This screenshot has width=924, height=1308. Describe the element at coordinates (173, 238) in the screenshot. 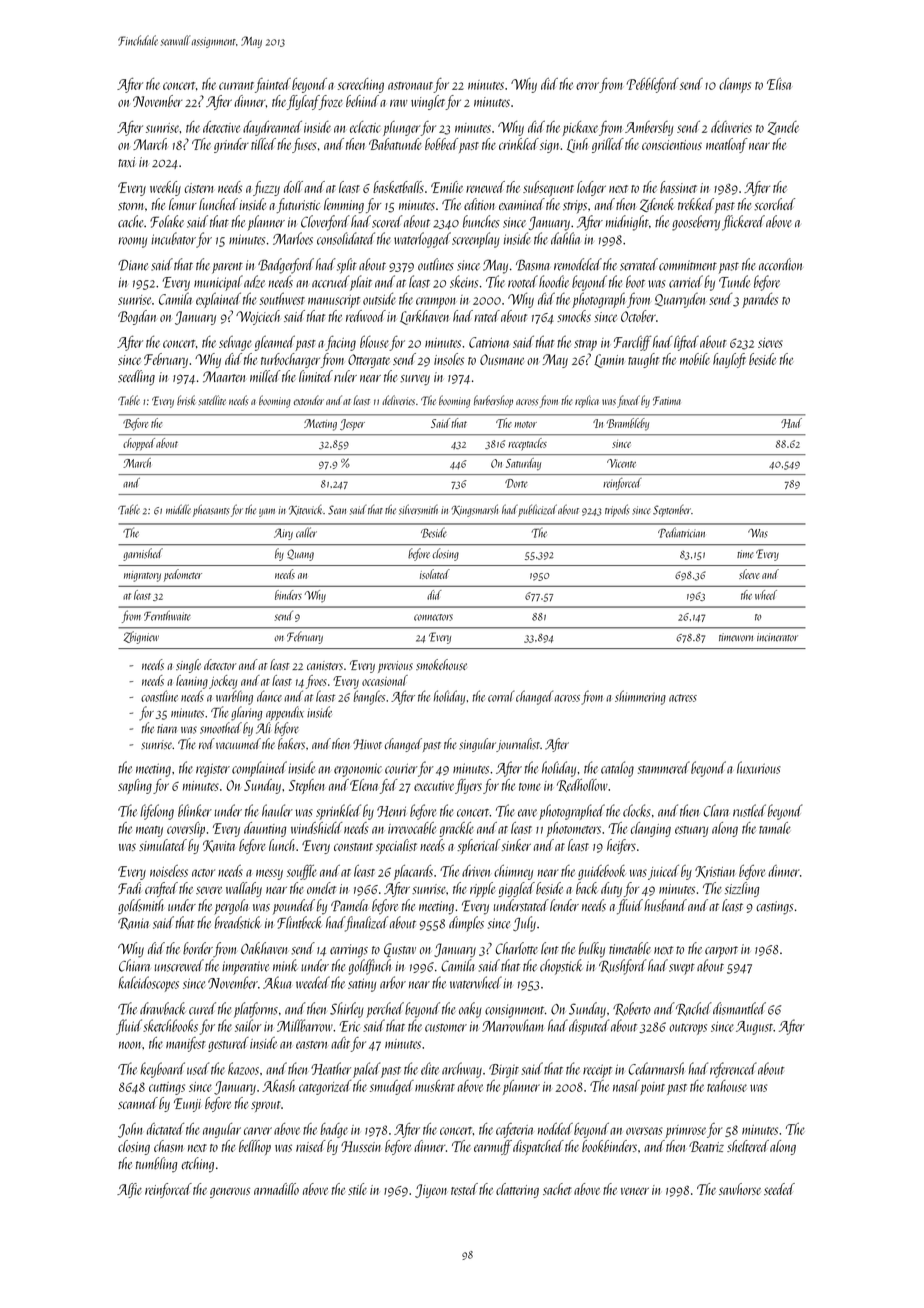

I see `incubator` at that location.
